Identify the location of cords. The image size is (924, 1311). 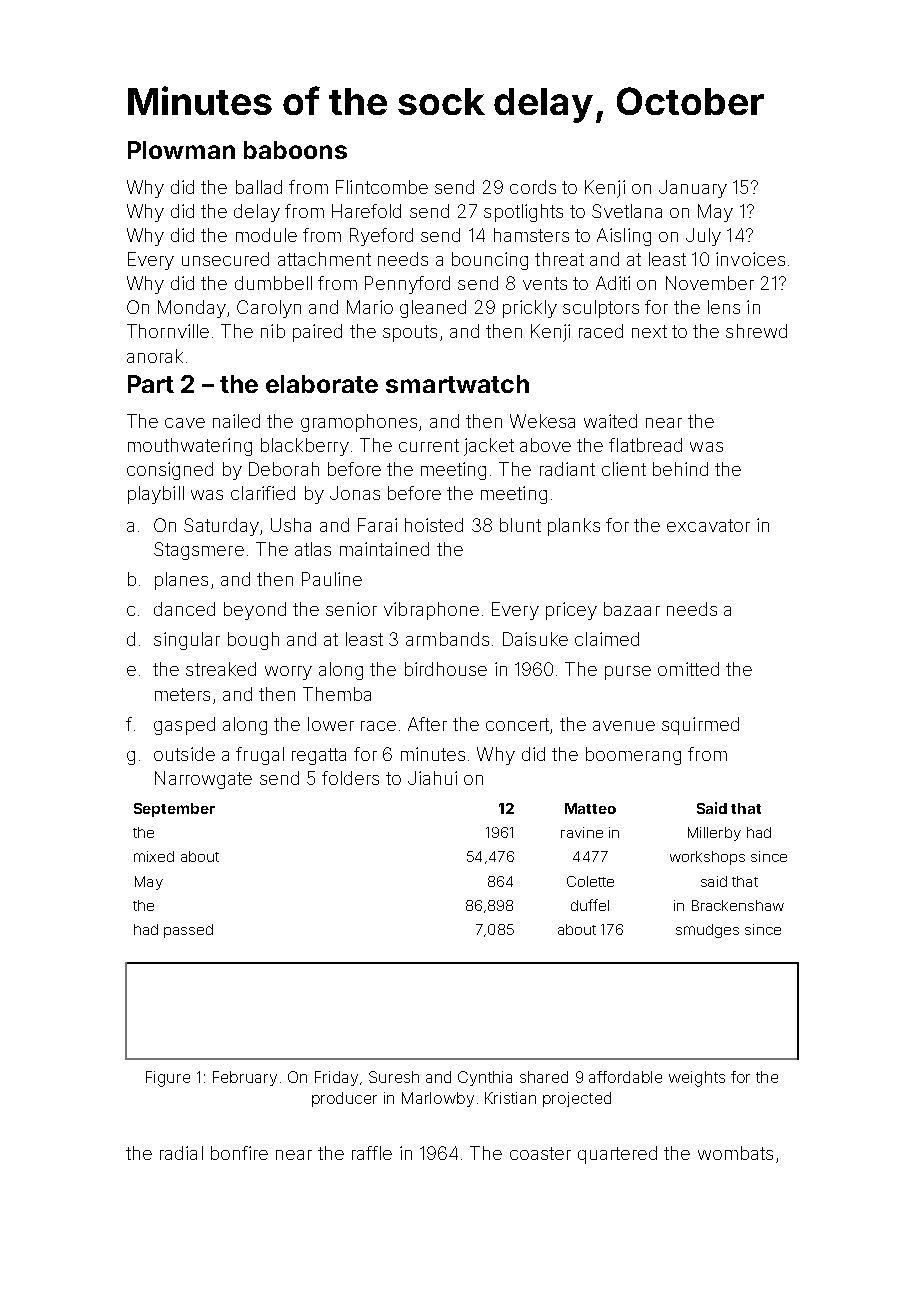
(533, 187).
